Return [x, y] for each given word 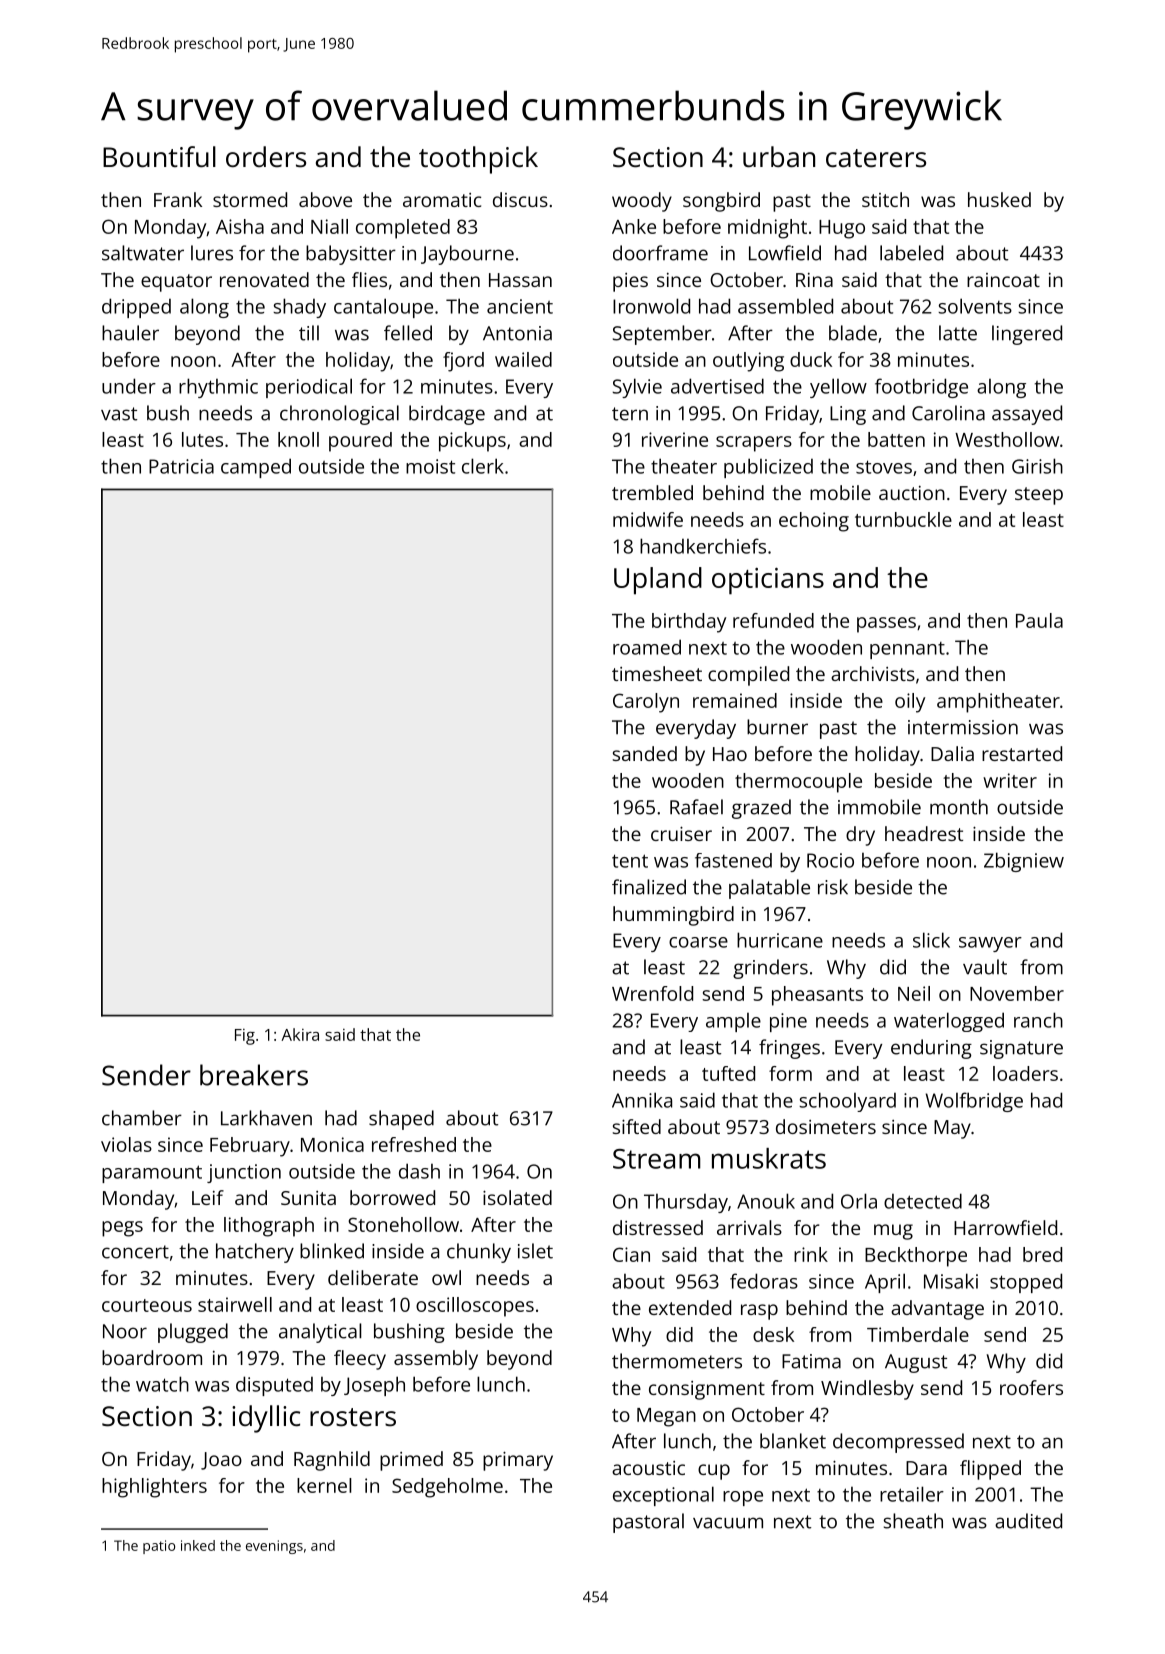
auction [912, 493]
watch [162, 1384]
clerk [483, 466]
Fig [245, 1037]
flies [369, 279]
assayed [1027, 415]
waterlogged [949, 1022]
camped [256, 468]
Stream [657, 1159]
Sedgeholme [447, 1488]
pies [630, 282]
